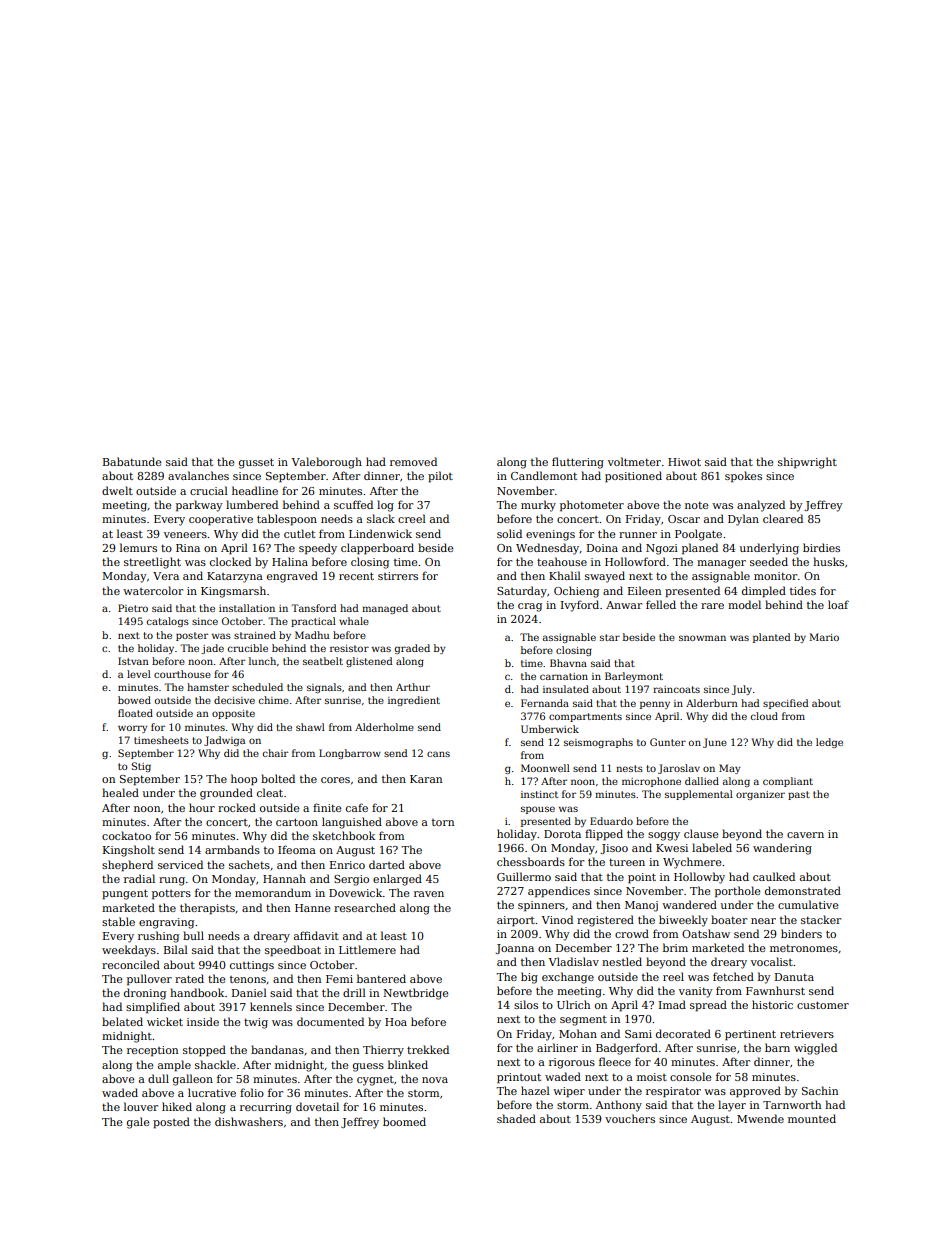  I want to click on twig, so click(256, 1023).
